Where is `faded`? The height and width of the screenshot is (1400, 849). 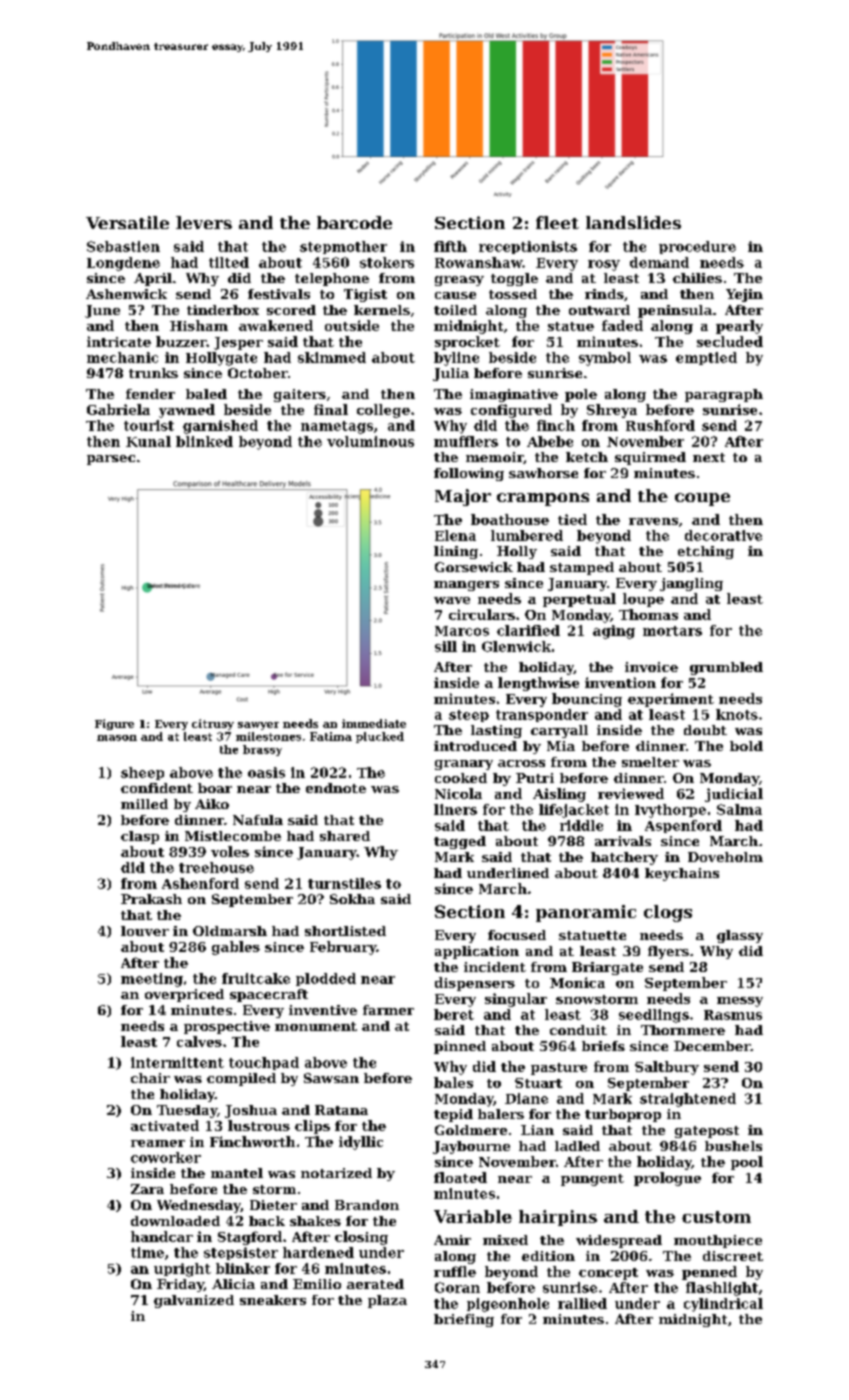
faded is located at coordinates (622, 325).
